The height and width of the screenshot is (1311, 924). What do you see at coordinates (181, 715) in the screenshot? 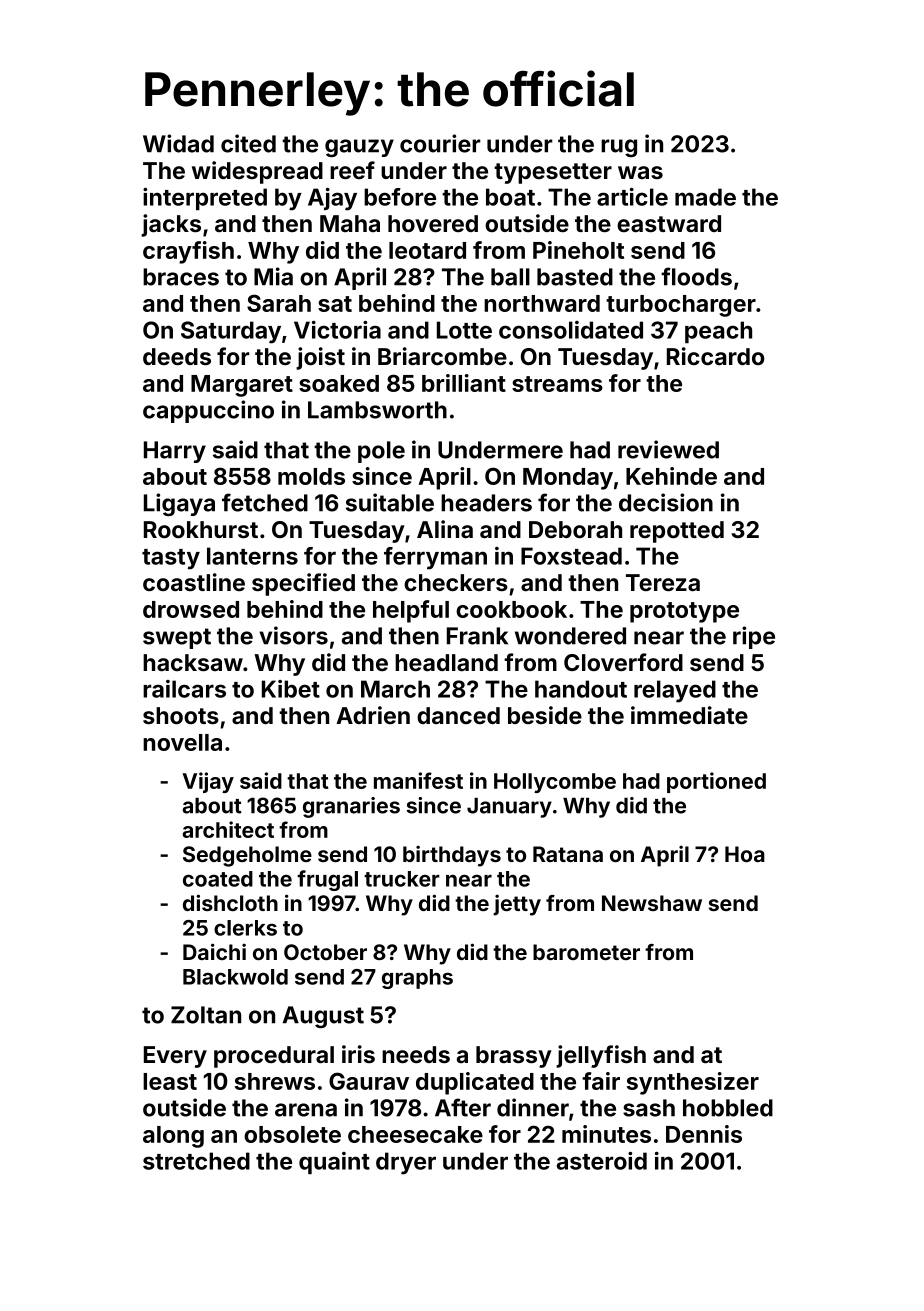
I see `shoots` at bounding box center [181, 715].
